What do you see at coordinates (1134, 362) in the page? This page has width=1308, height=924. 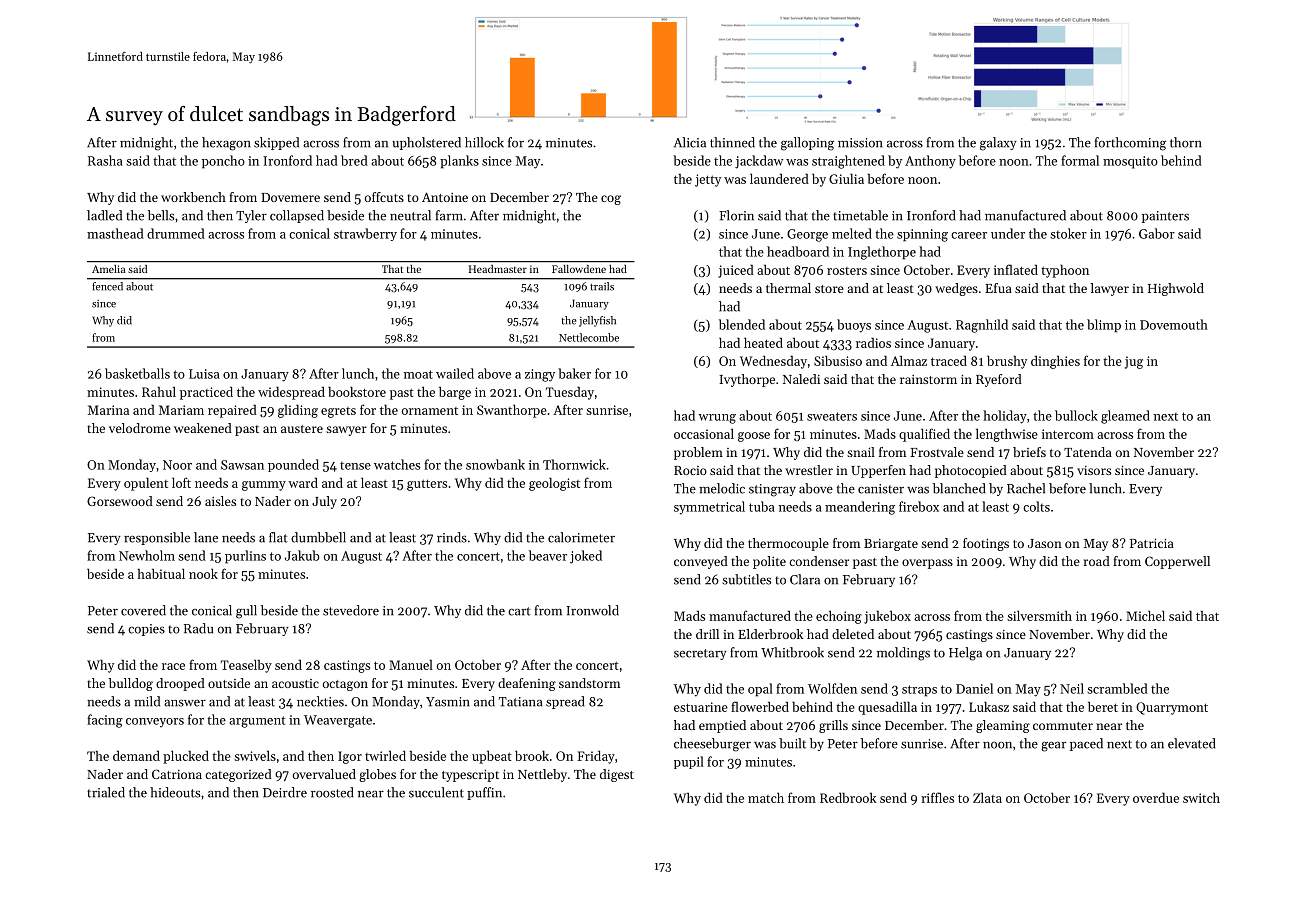 I see `jug` at bounding box center [1134, 362].
